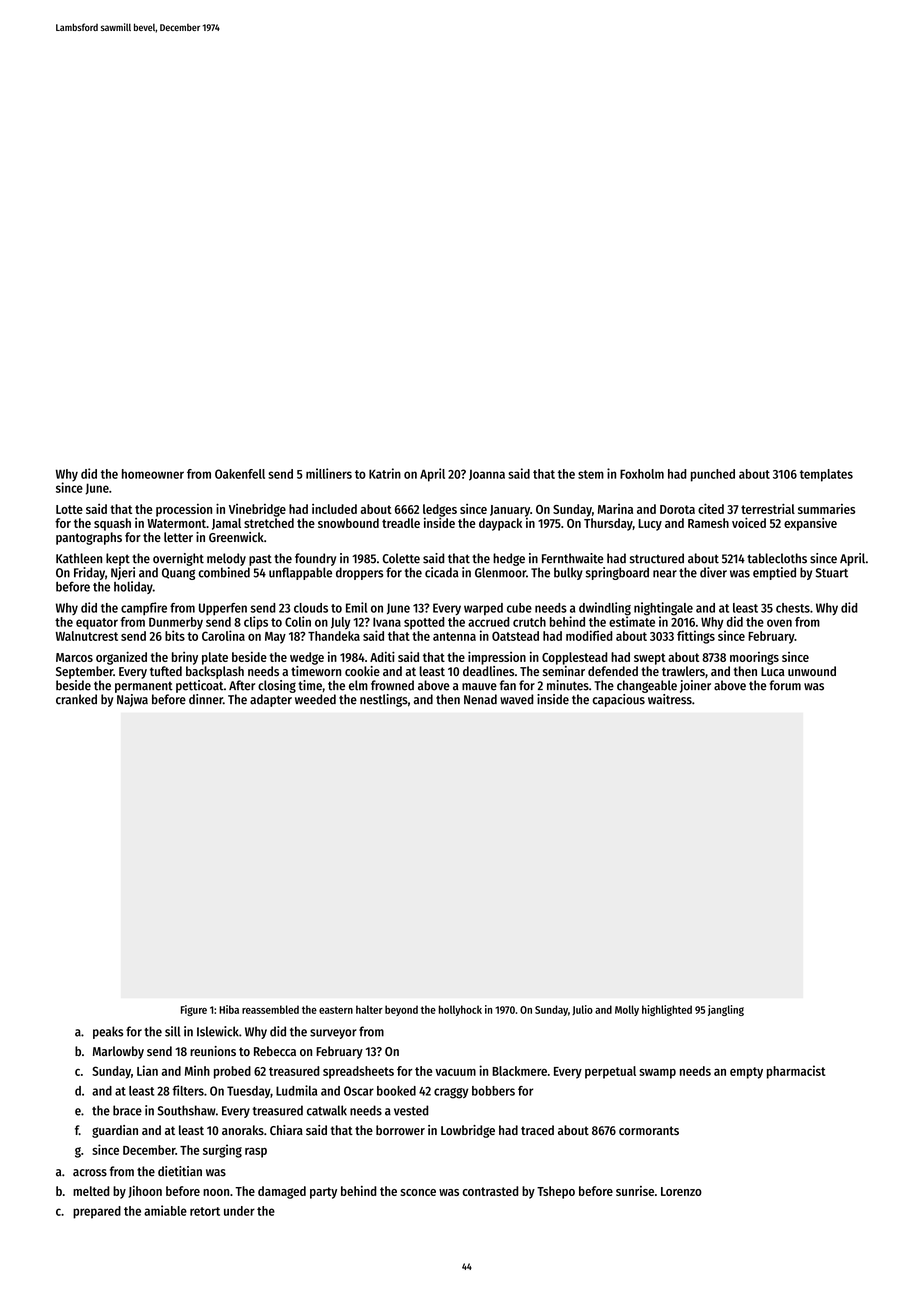 This image has height=1308, width=924. Describe the element at coordinates (812, 671) in the image. I see `unwound` at that location.
